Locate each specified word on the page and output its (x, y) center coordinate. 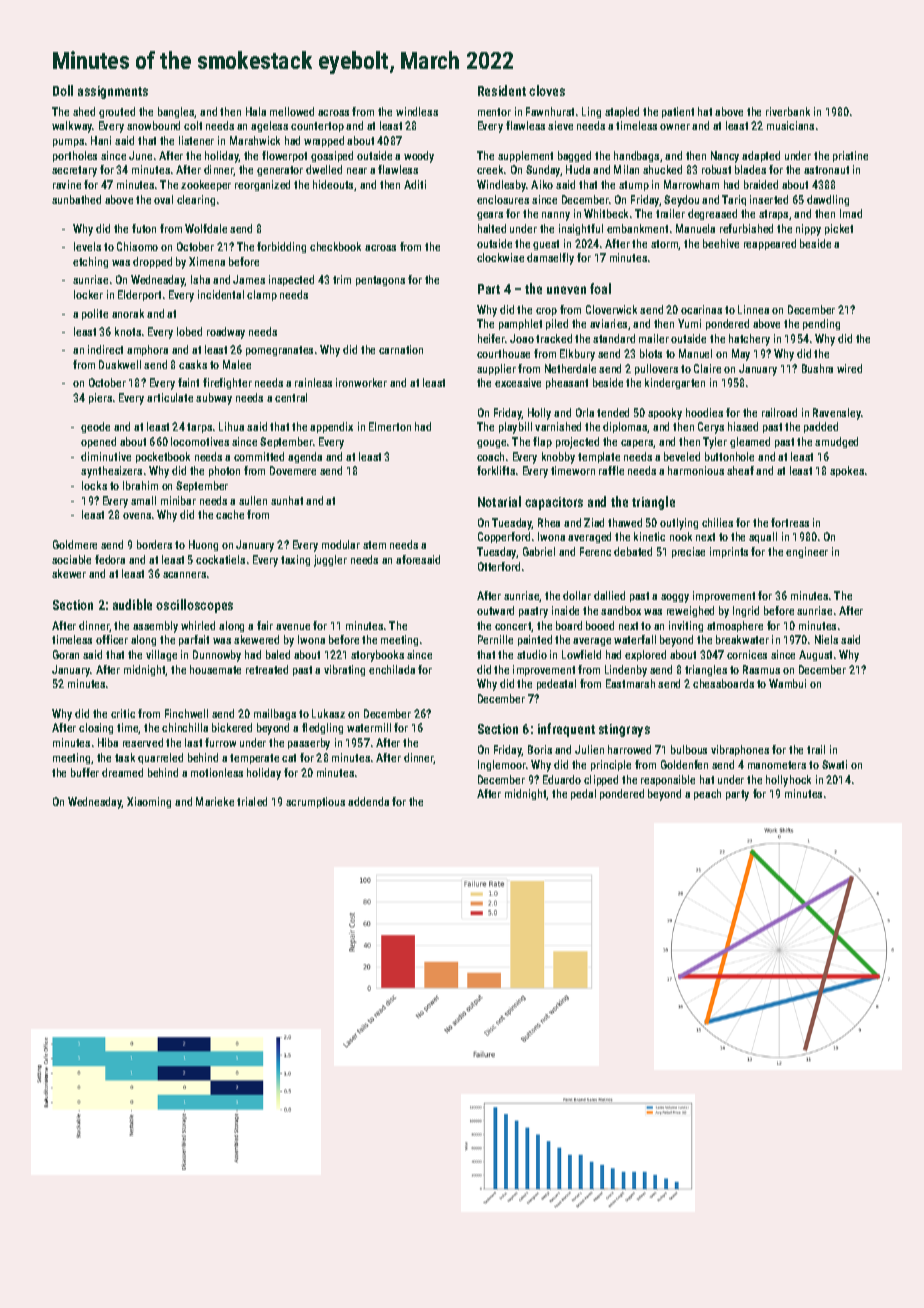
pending (821, 324)
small (143, 500)
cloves (547, 90)
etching (90, 262)
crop (546, 312)
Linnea (753, 309)
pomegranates (279, 351)
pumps (68, 143)
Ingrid (746, 611)
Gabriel (539, 551)
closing (96, 728)
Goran (66, 654)
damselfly (550, 259)
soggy (675, 598)
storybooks (377, 656)
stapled (622, 112)
